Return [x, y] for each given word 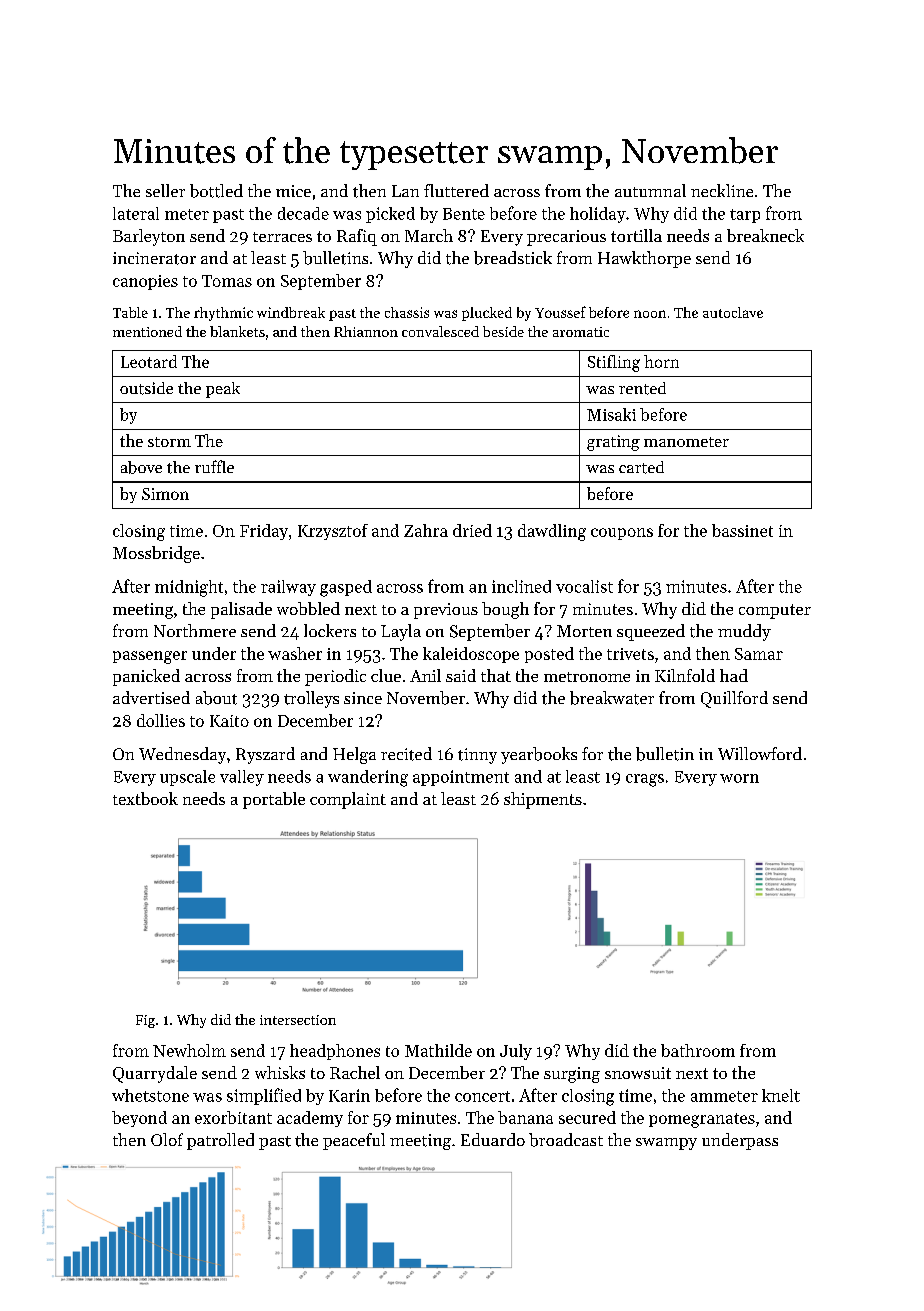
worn [739, 778]
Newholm [189, 1050]
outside [146, 388]
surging [572, 1075]
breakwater [612, 698]
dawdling [552, 532]
